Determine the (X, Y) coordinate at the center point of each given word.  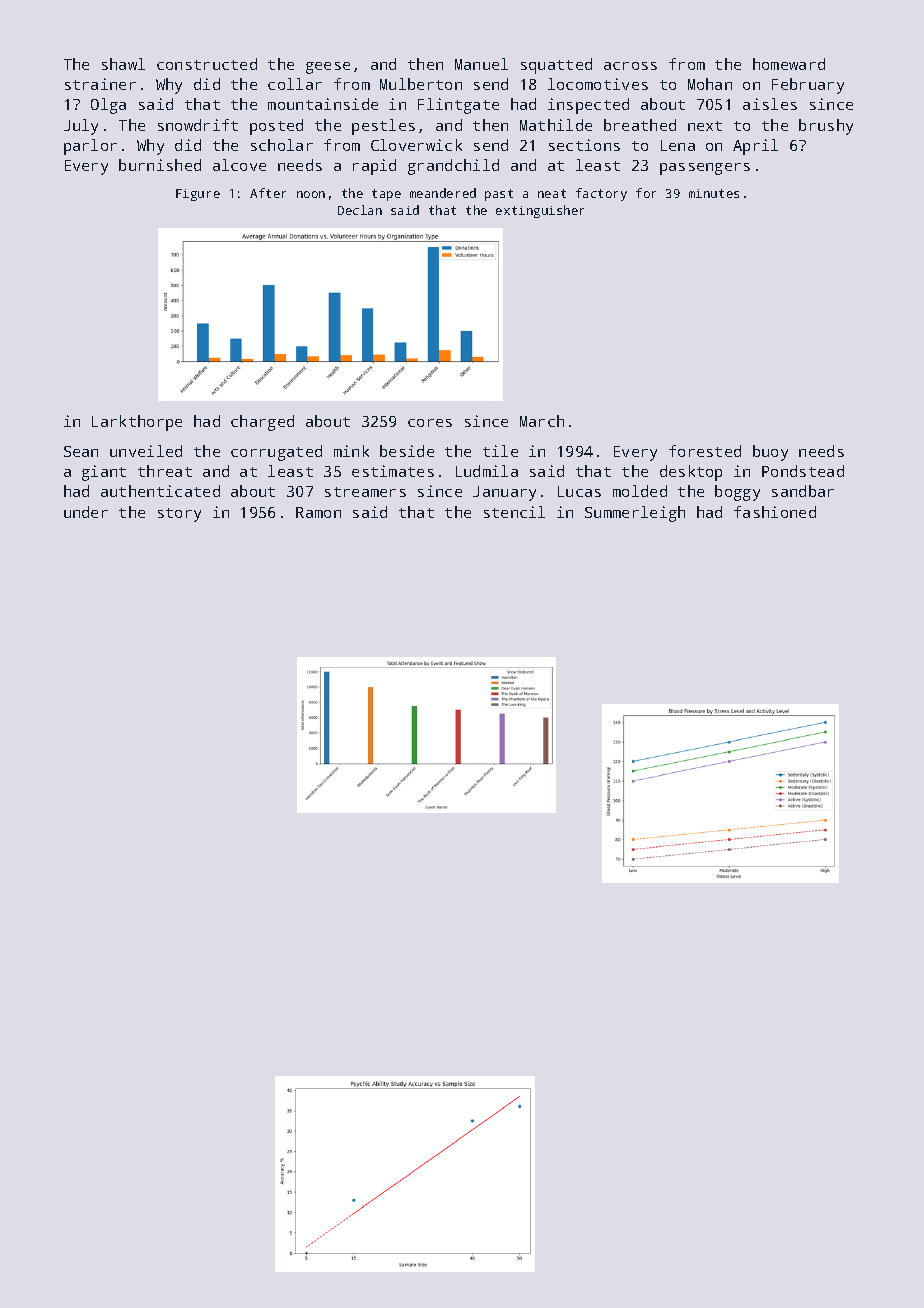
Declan (360, 210)
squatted (556, 66)
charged (262, 423)
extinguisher (540, 211)
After (268, 193)
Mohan (710, 84)
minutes (714, 193)
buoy (770, 453)
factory (601, 194)
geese (328, 68)
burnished (160, 165)
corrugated (276, 453)
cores (430, 423)
